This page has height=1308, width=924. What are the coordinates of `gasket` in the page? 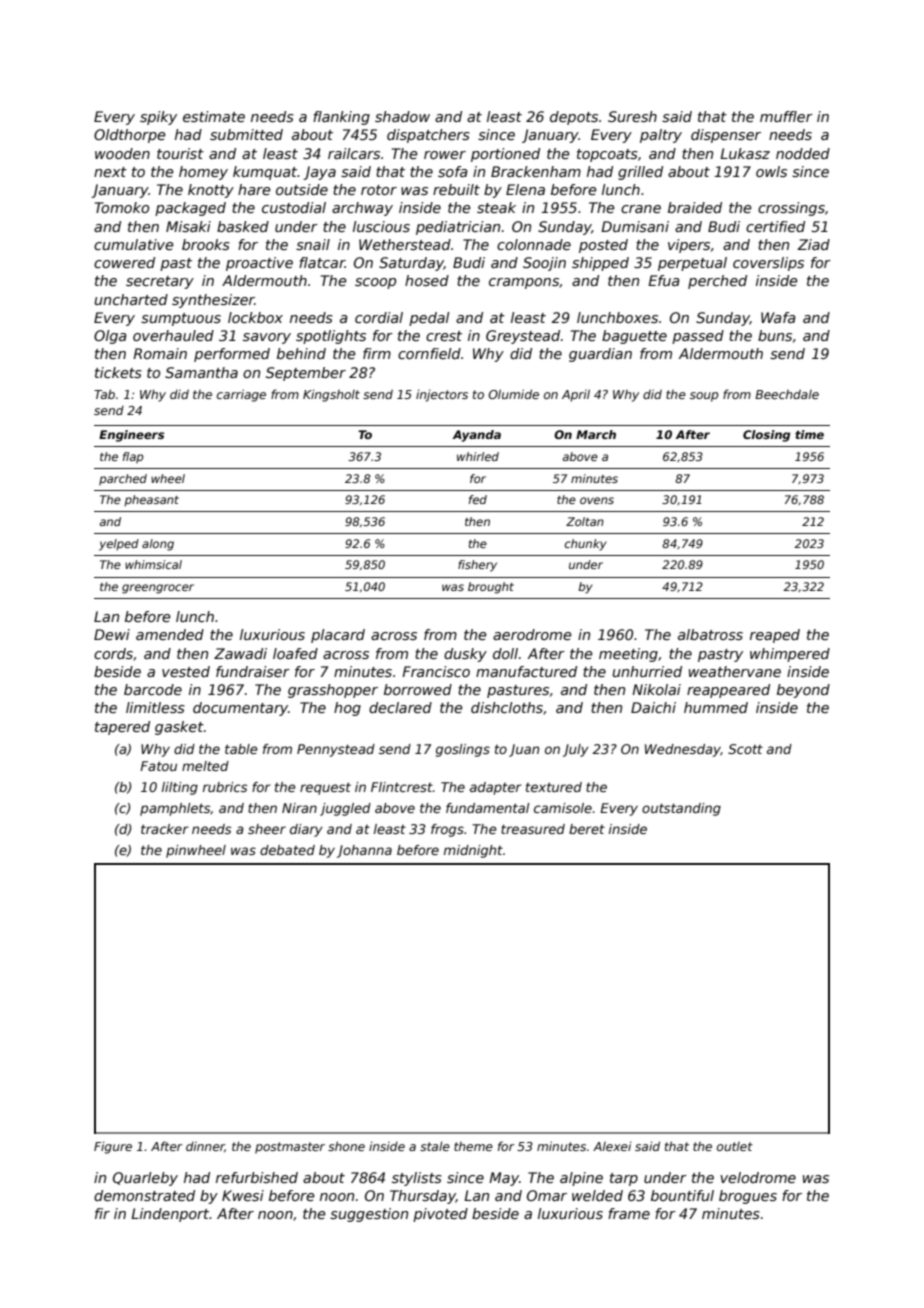 It's located at (179, 728).
